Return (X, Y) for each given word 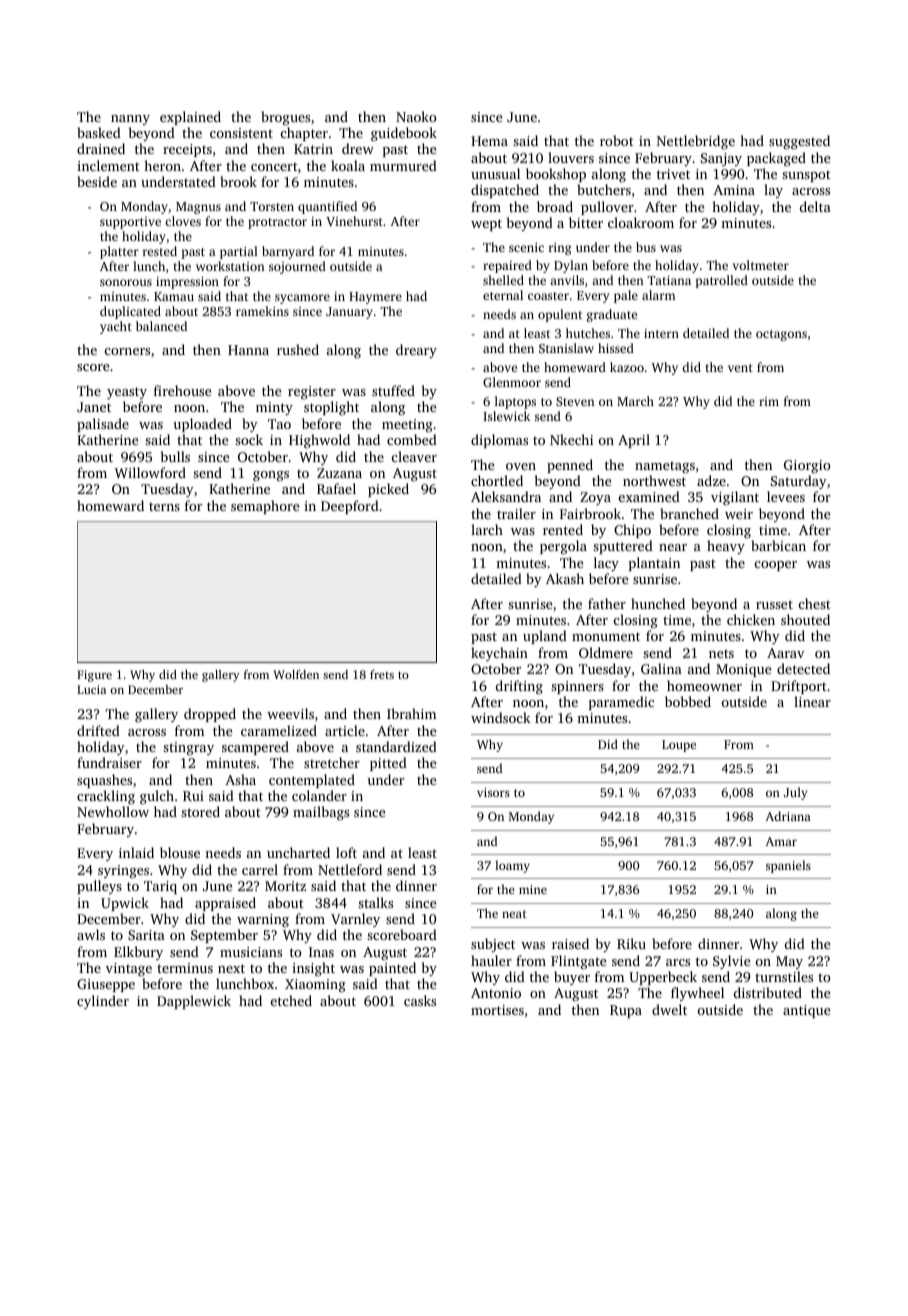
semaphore (265, 507)
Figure (94, 676)
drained (101, 148)
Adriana (788, 816)
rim (769, 401)
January (349, 313)
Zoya (595, 498)
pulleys (99, 887)
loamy (512, 866)
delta (815, 206)
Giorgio (807, 466)
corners (127, 351)
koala (348, 165)
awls (91, 934)
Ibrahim (411, 713)
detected (803, 668)
